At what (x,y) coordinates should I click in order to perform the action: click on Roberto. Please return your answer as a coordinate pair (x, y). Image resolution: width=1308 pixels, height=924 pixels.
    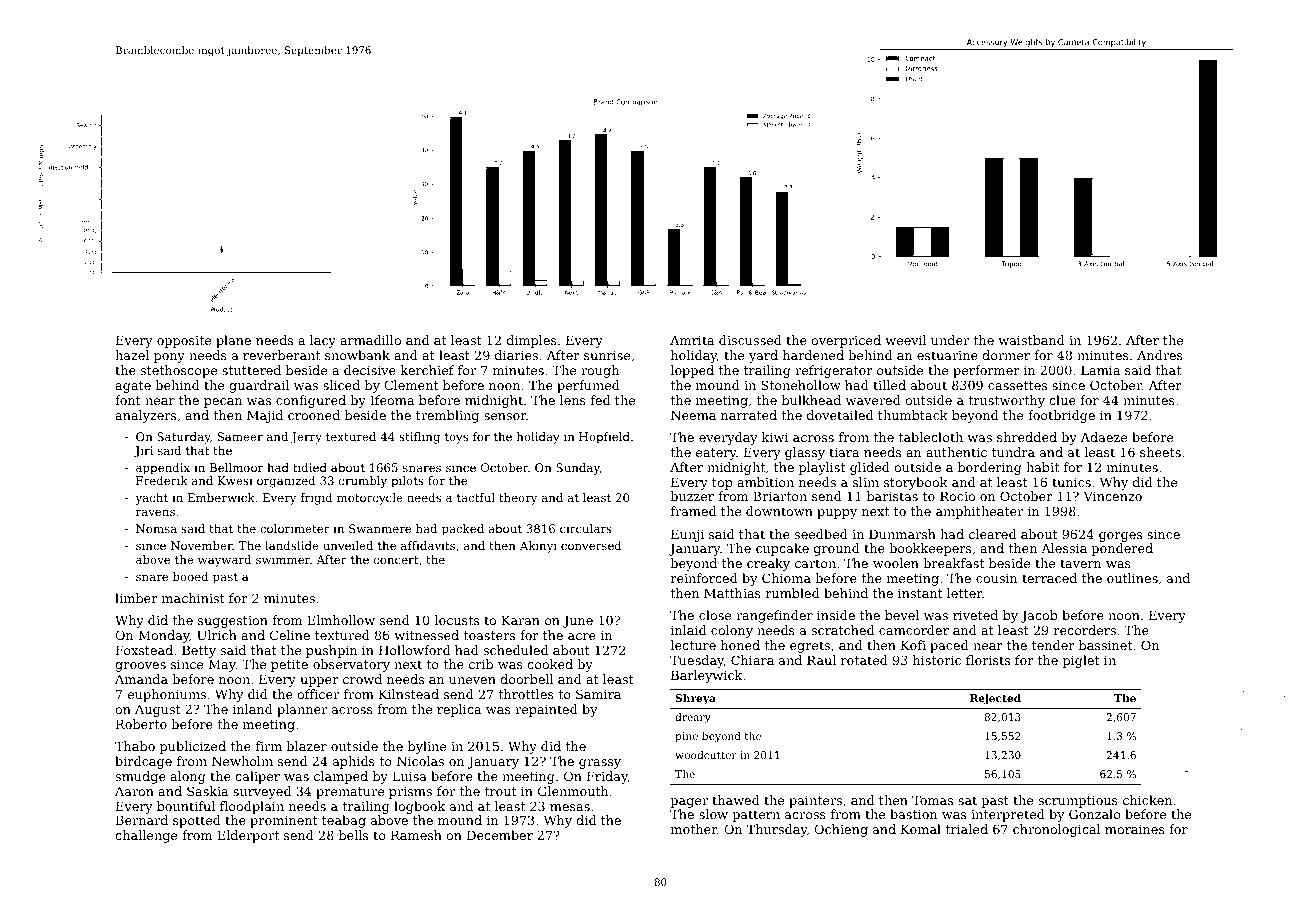
    Looking at the image, I should click on (141, 724).
